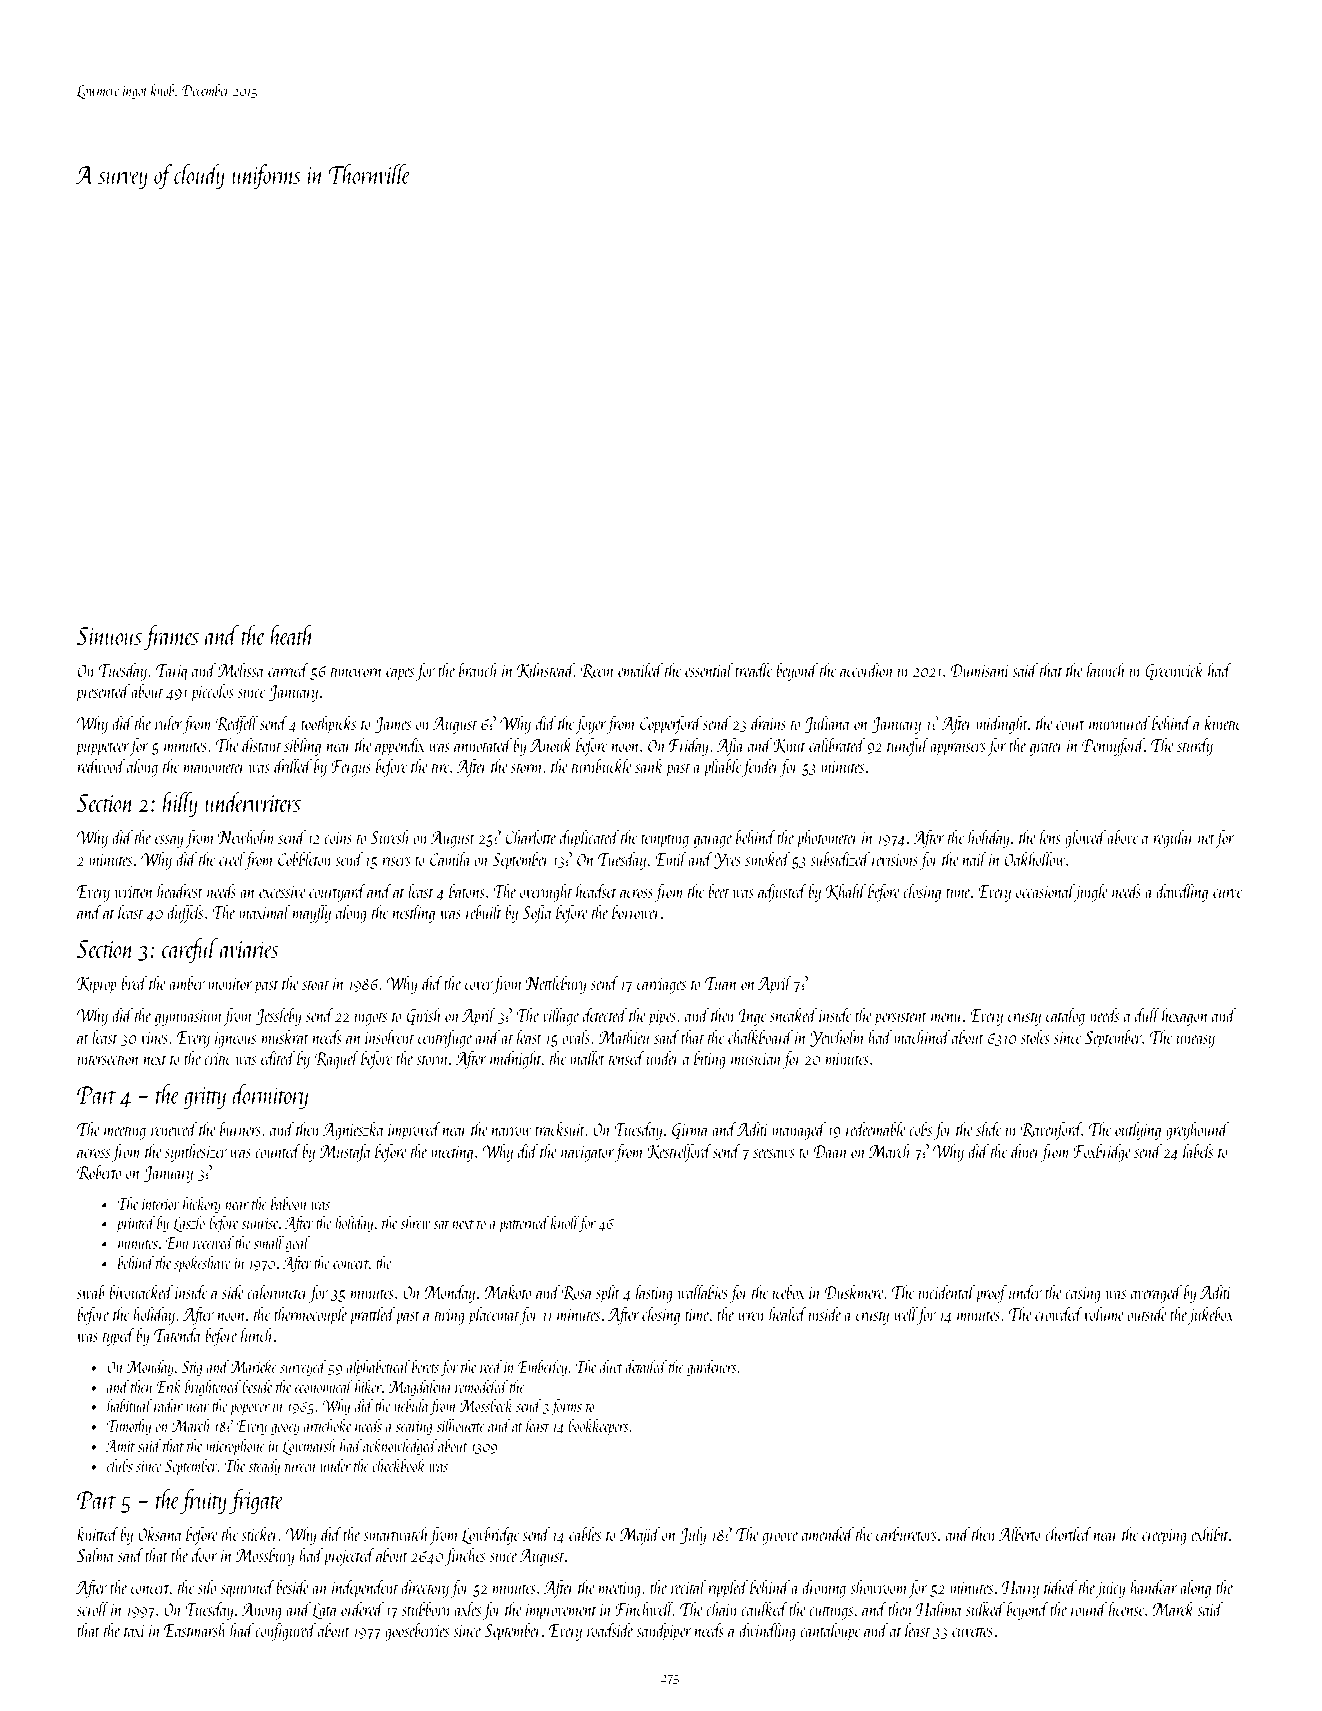 The height and width of the screenshot is (1711, 1322). Describe the element at coordinates (1195, 747) in the screenshot. I see `sturdy` at that location.
